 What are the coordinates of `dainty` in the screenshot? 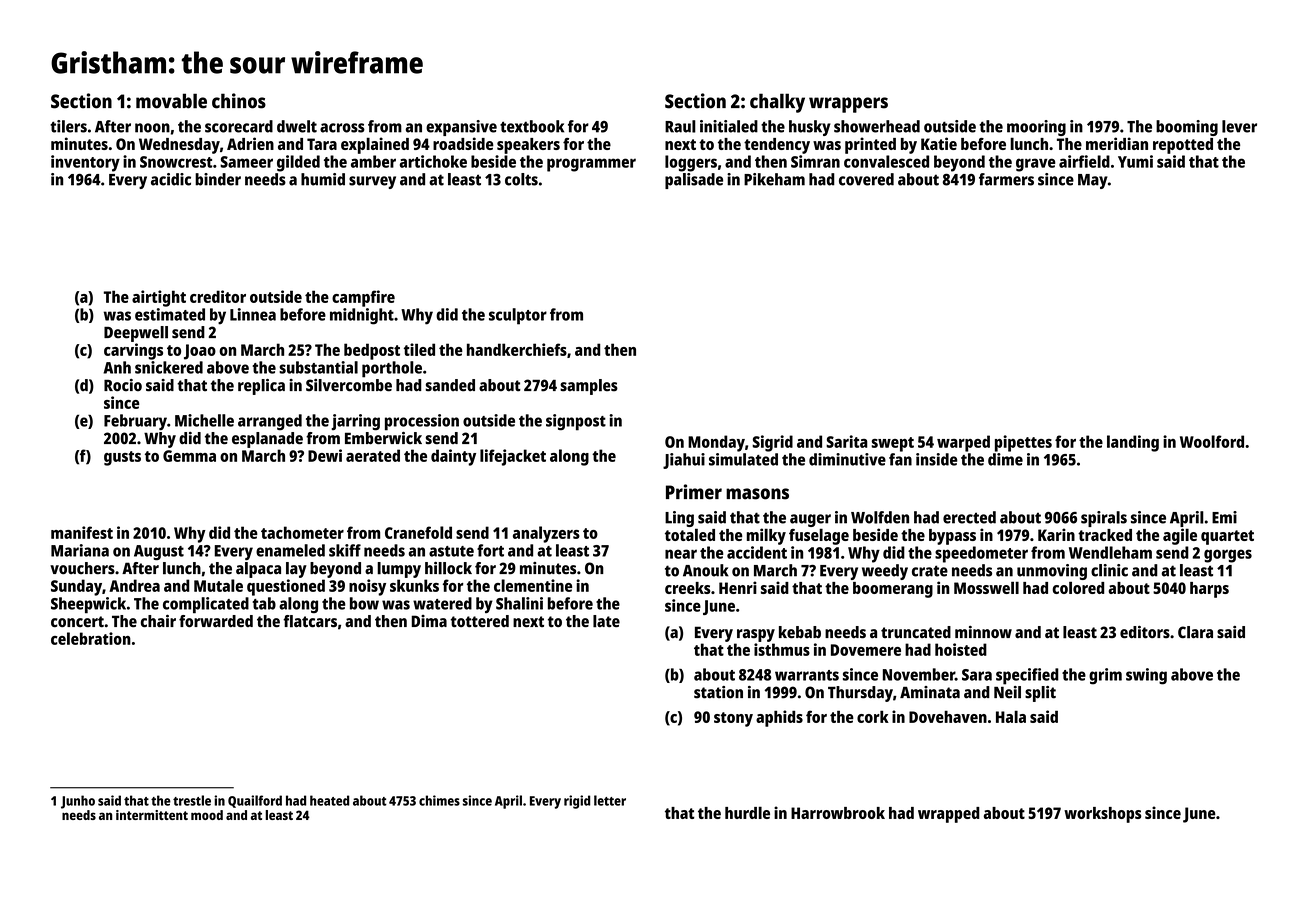 It's located at (453, 457).
